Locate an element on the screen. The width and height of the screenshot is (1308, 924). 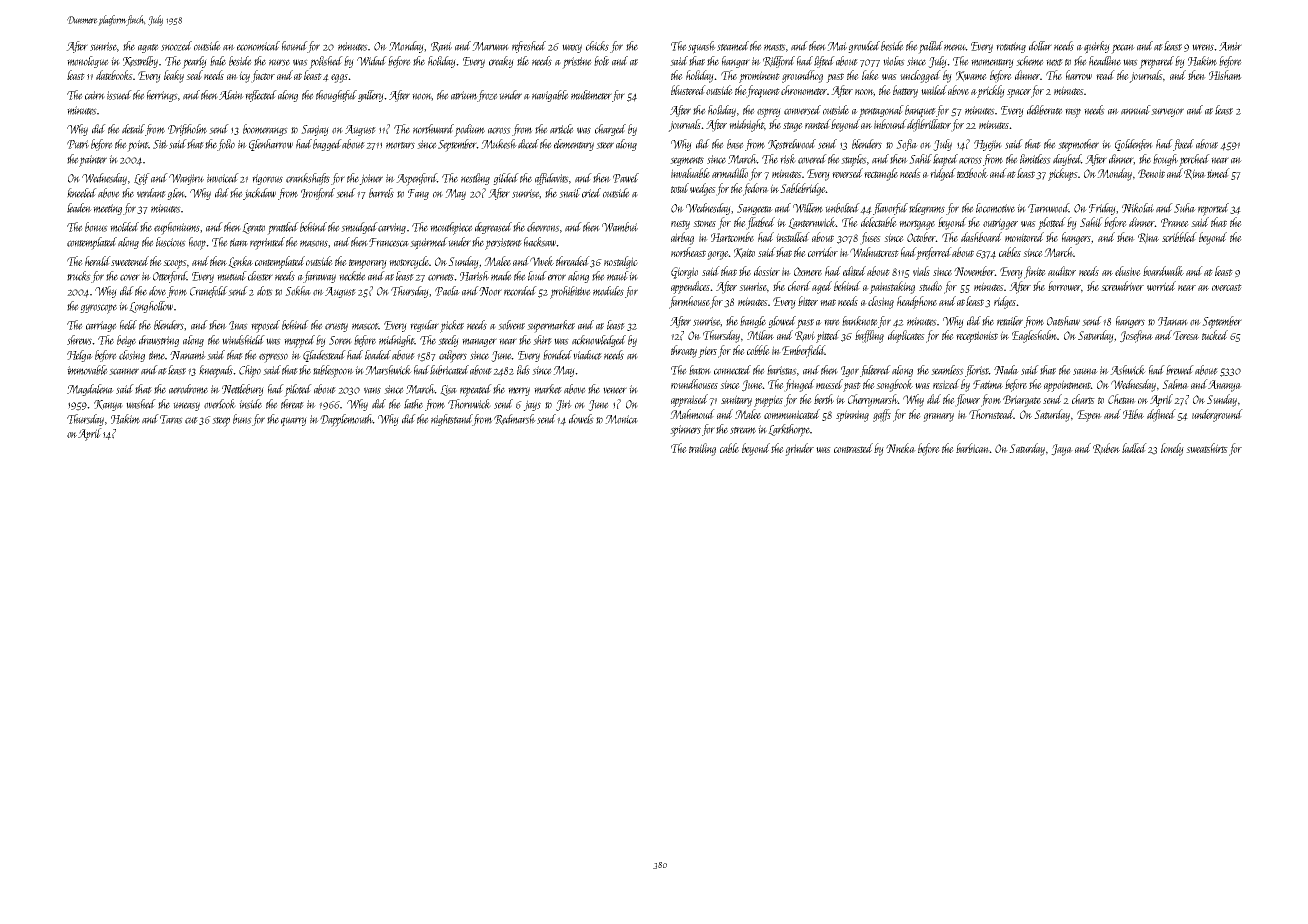
quirky is located at coordinates (1097, 47).
